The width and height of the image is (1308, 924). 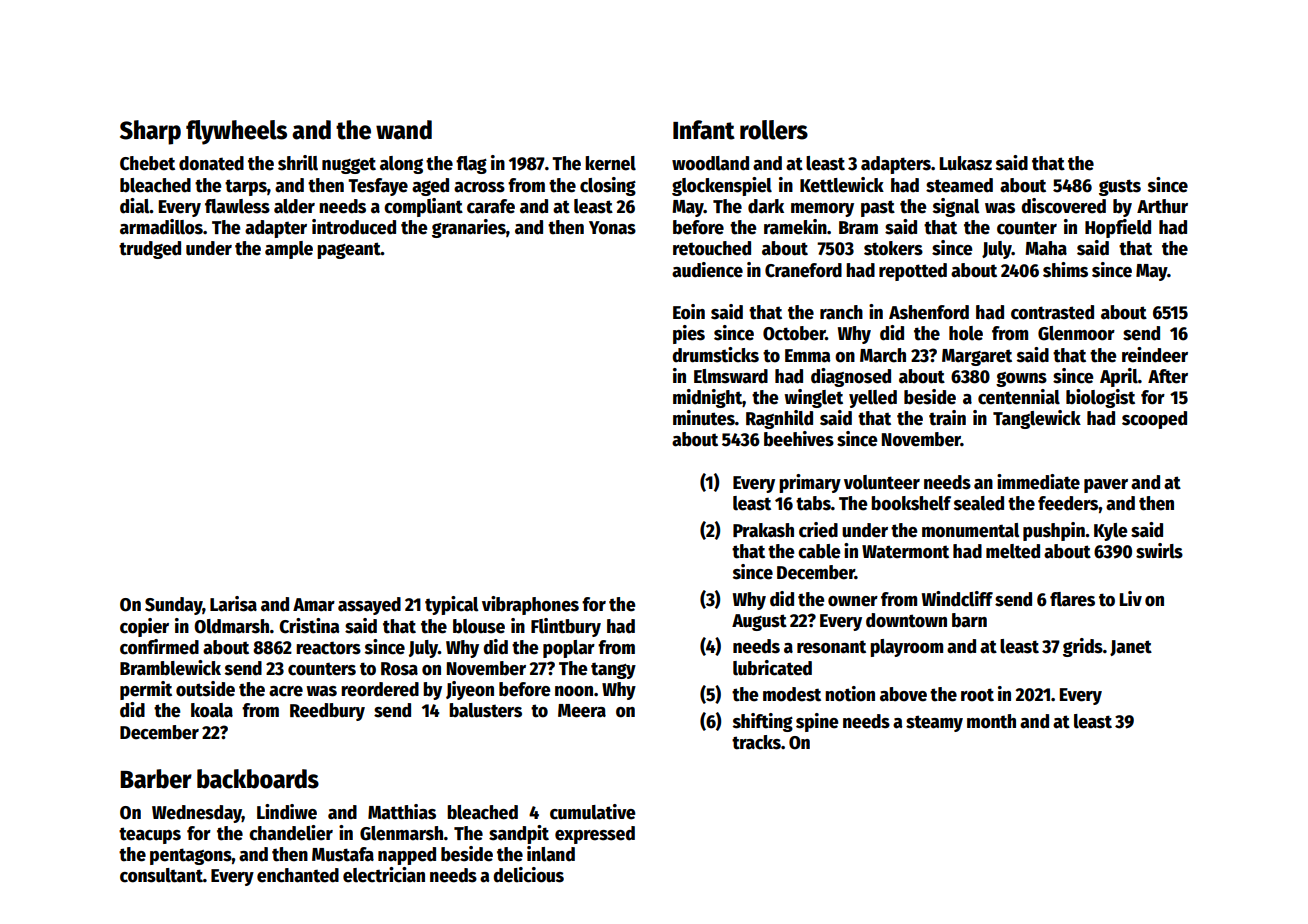 I want to click on midnight, so click(x=707, y=398).
